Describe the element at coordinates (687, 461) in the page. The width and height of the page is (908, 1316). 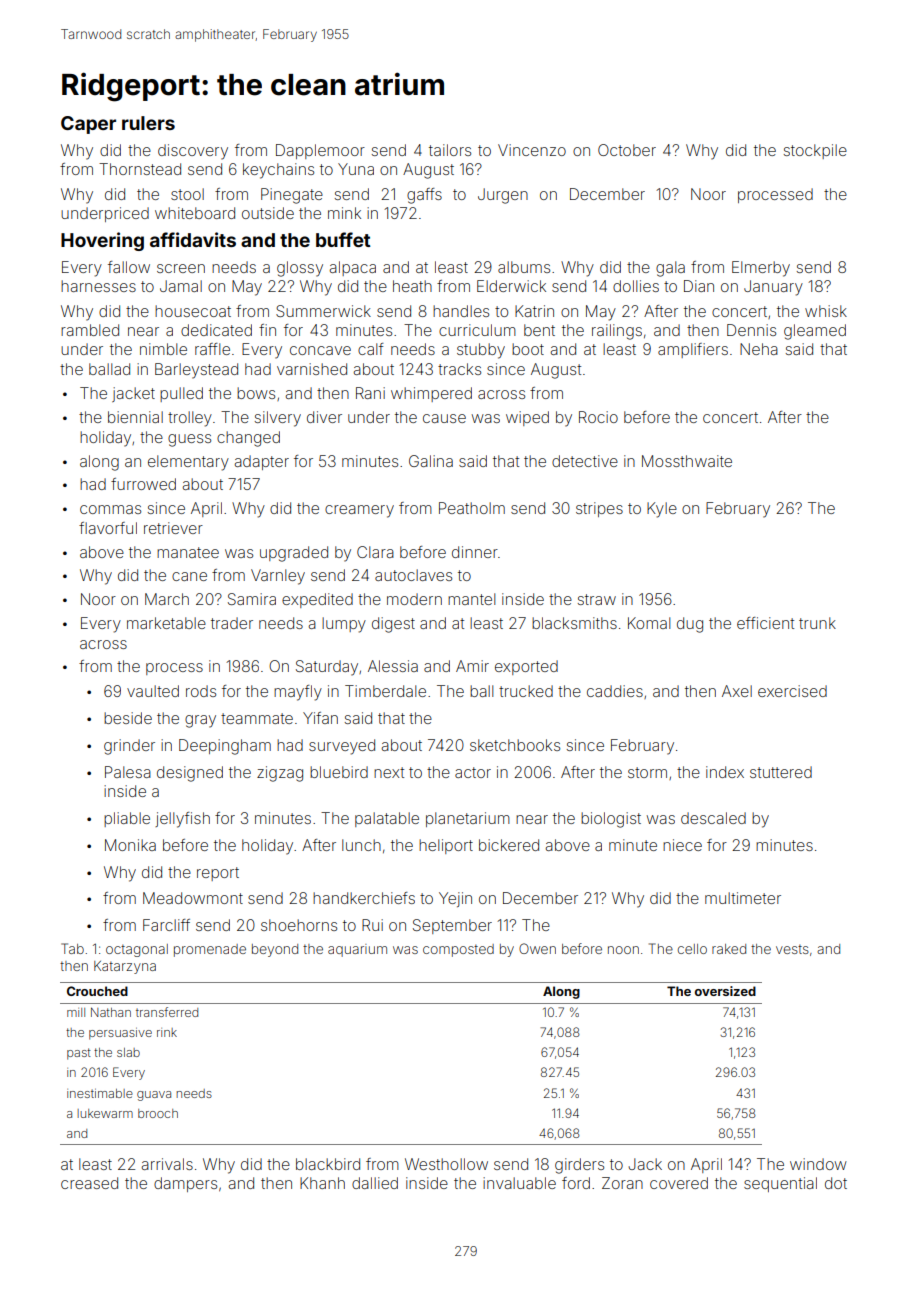
I see `Mossthwaite` at that location.
